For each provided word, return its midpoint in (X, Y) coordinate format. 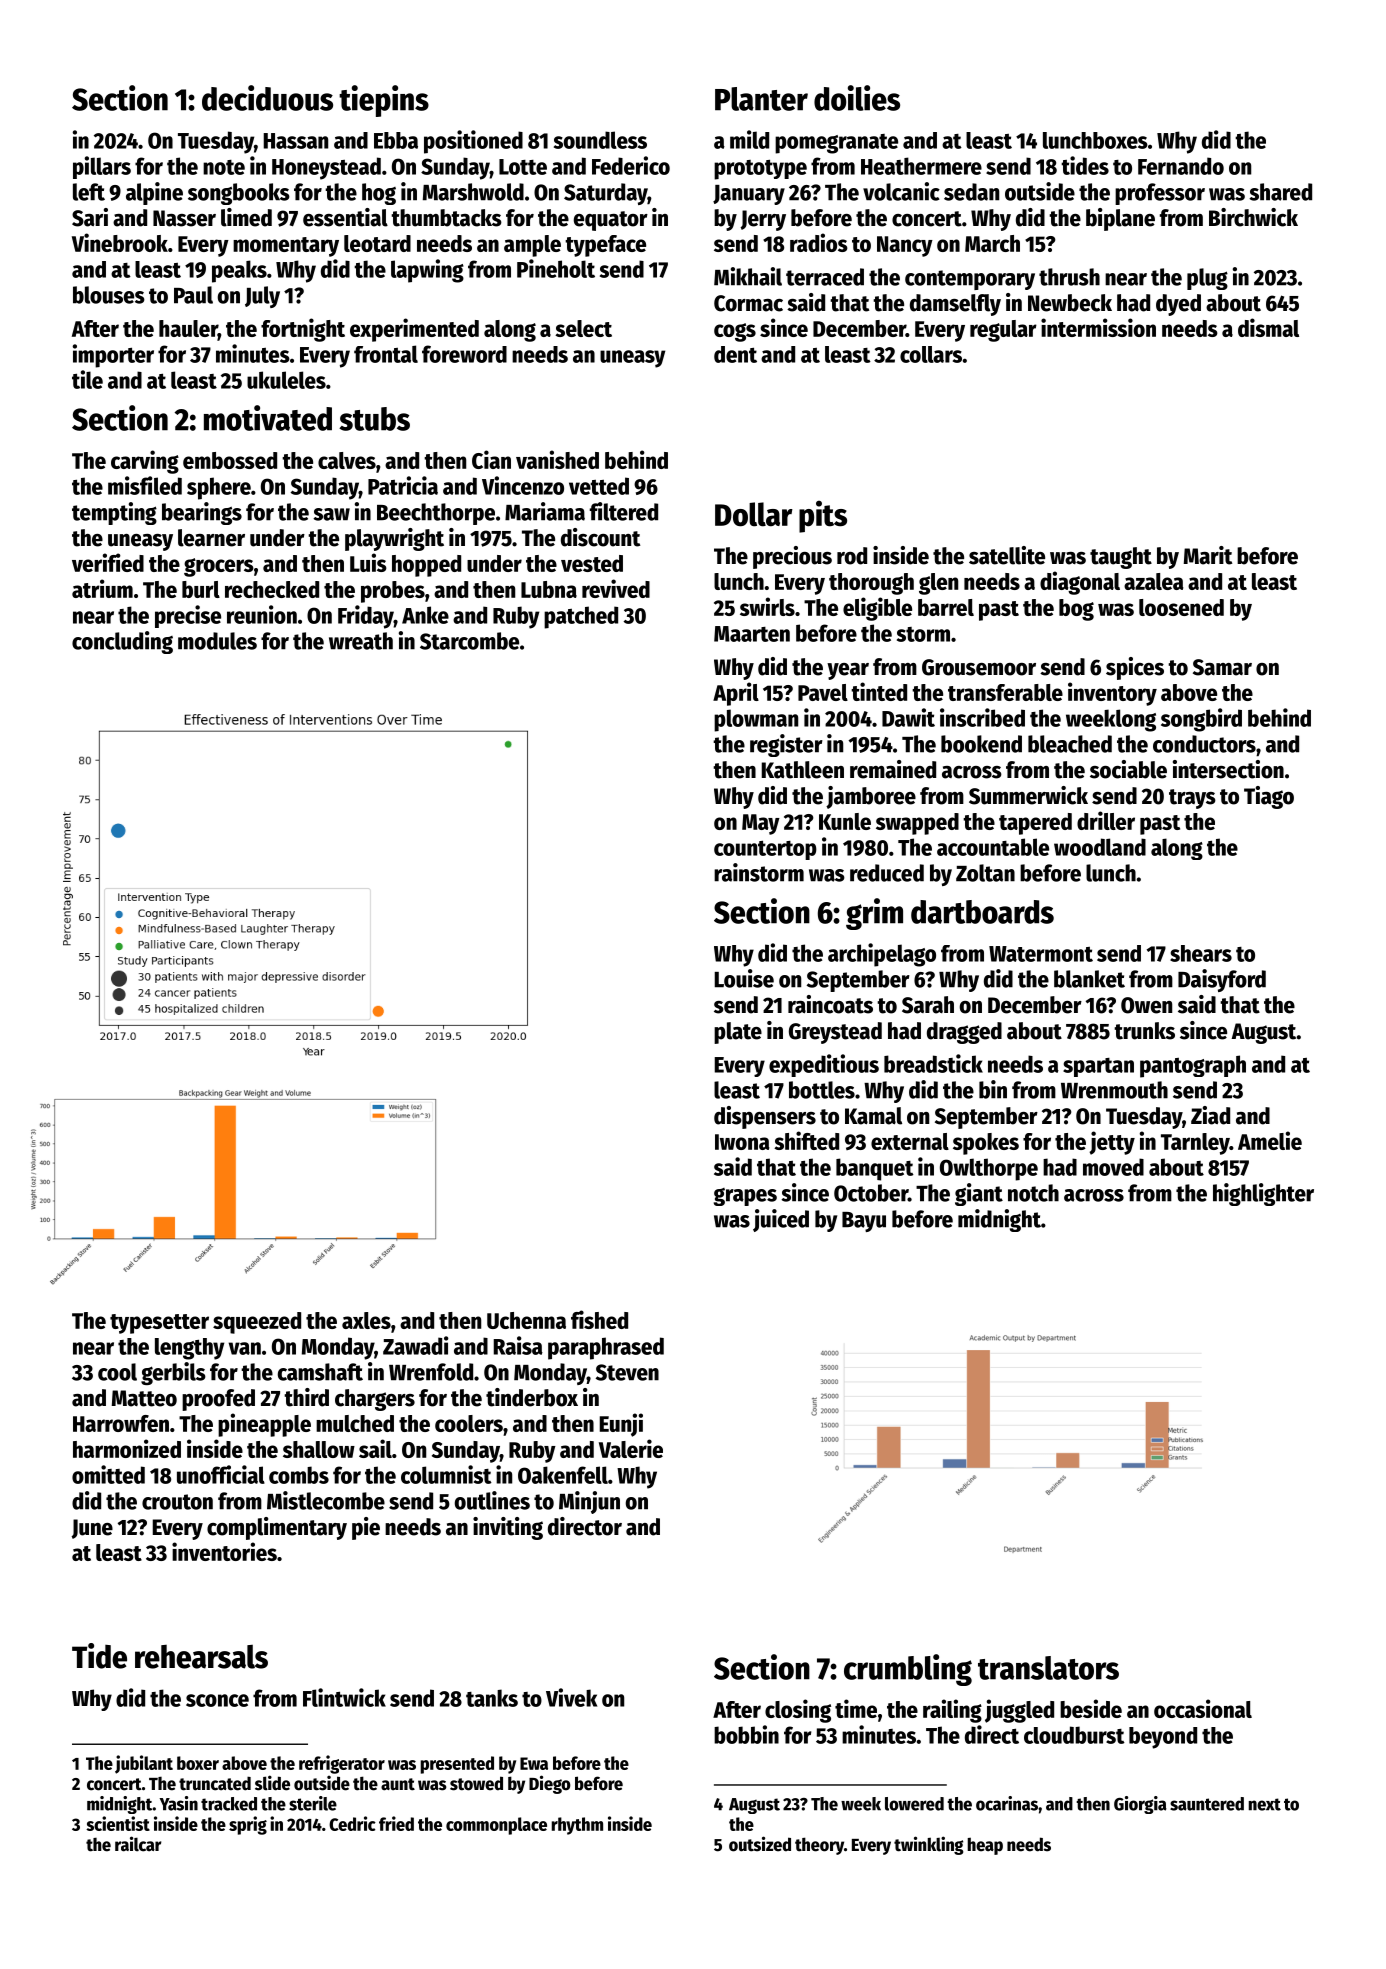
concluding (122, 642)
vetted (599, 486)
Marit (1207, 555)
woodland (1100, 847)
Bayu (864, 1222)
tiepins (384, 101)
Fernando (1181, 166)
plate (738, 1033)
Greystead (835, 1033)
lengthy (189, 1349)
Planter (761, 99)
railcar (138, 1844)
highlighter (1263, 1194)
